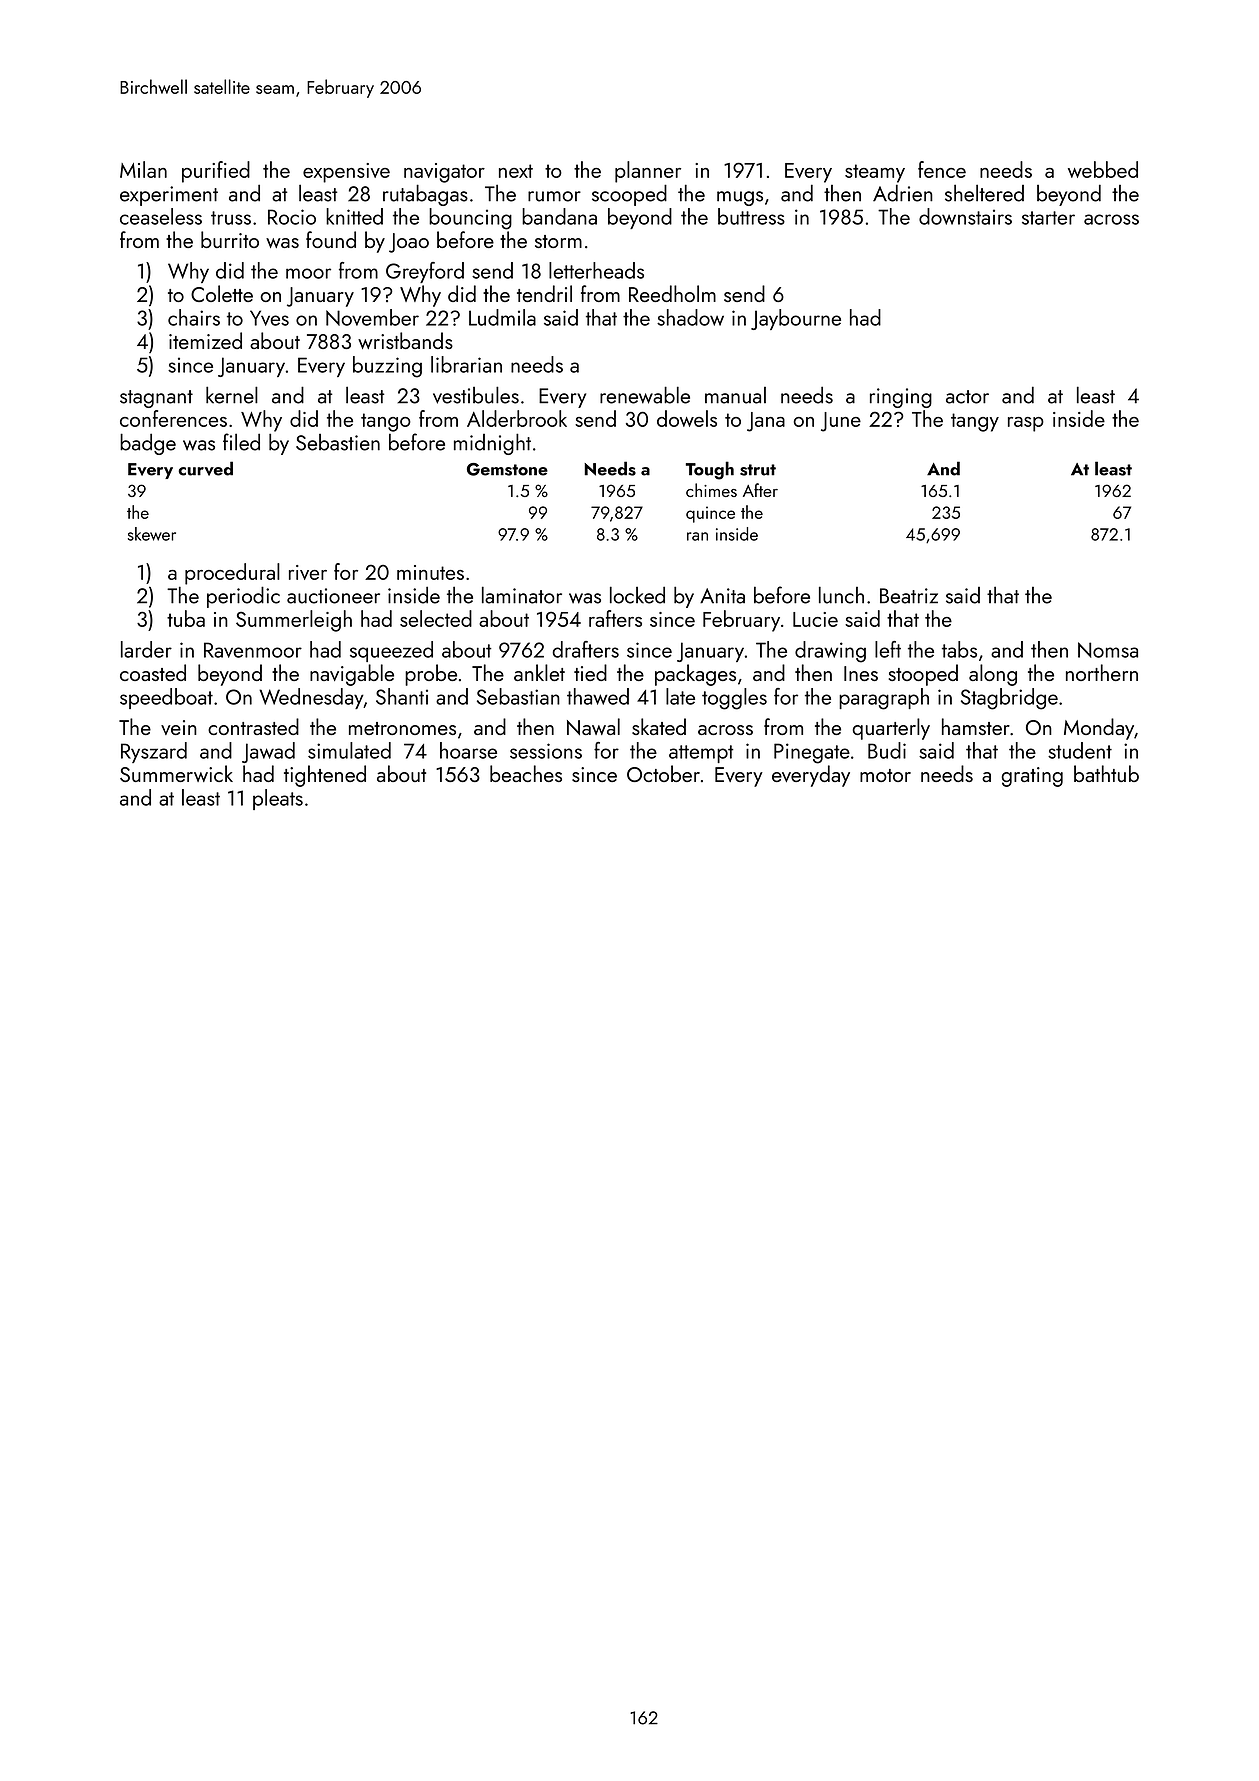 The height and width of the screenshot is (1781, 1259). Describe the element at coordinates (975, 422) in the screenshot. I see `tangy` at that location.
